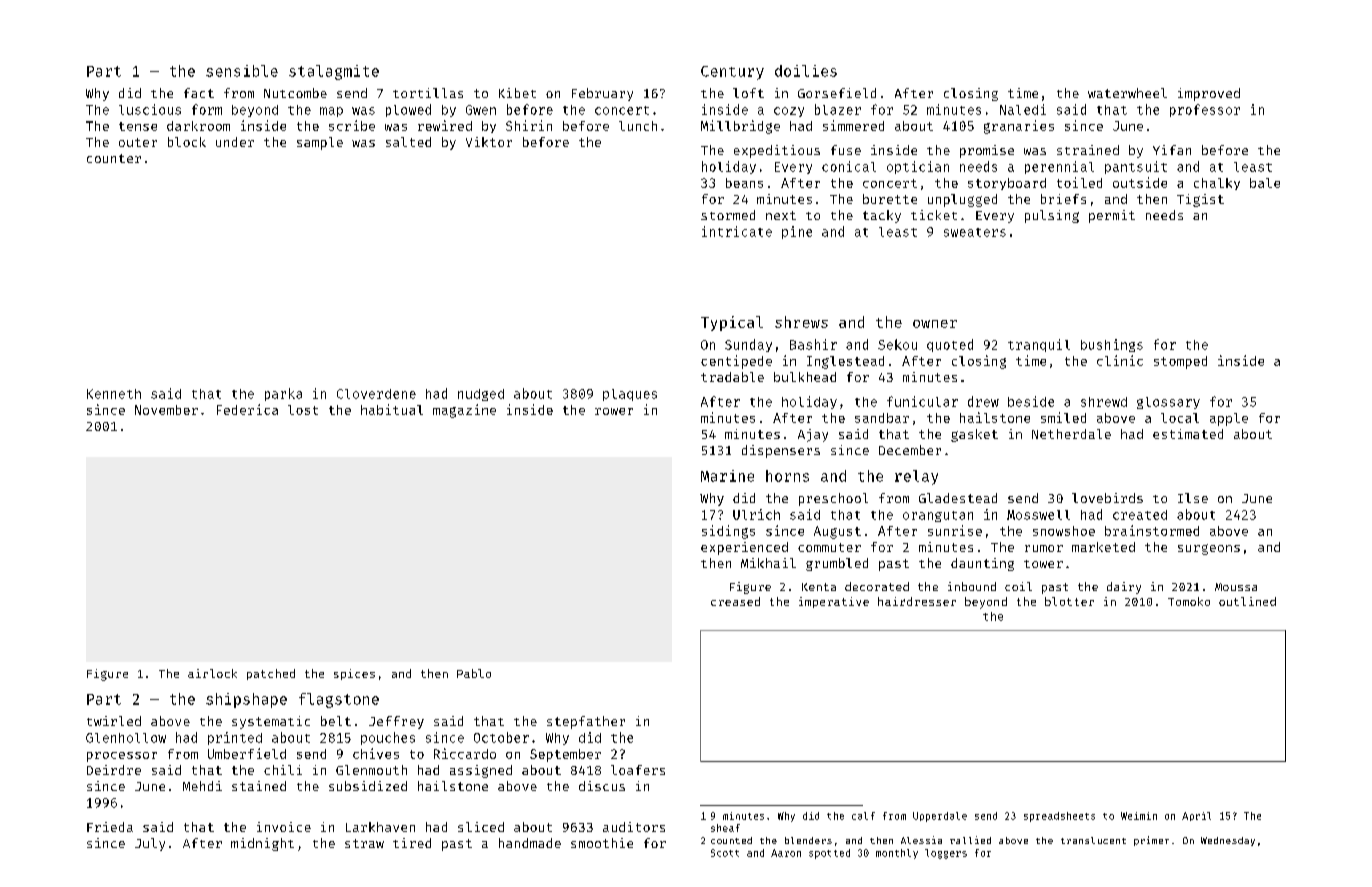 Image resolution: width=1372 pixels, height=887 pixels. I want to click on local, so click(1180, 418).
